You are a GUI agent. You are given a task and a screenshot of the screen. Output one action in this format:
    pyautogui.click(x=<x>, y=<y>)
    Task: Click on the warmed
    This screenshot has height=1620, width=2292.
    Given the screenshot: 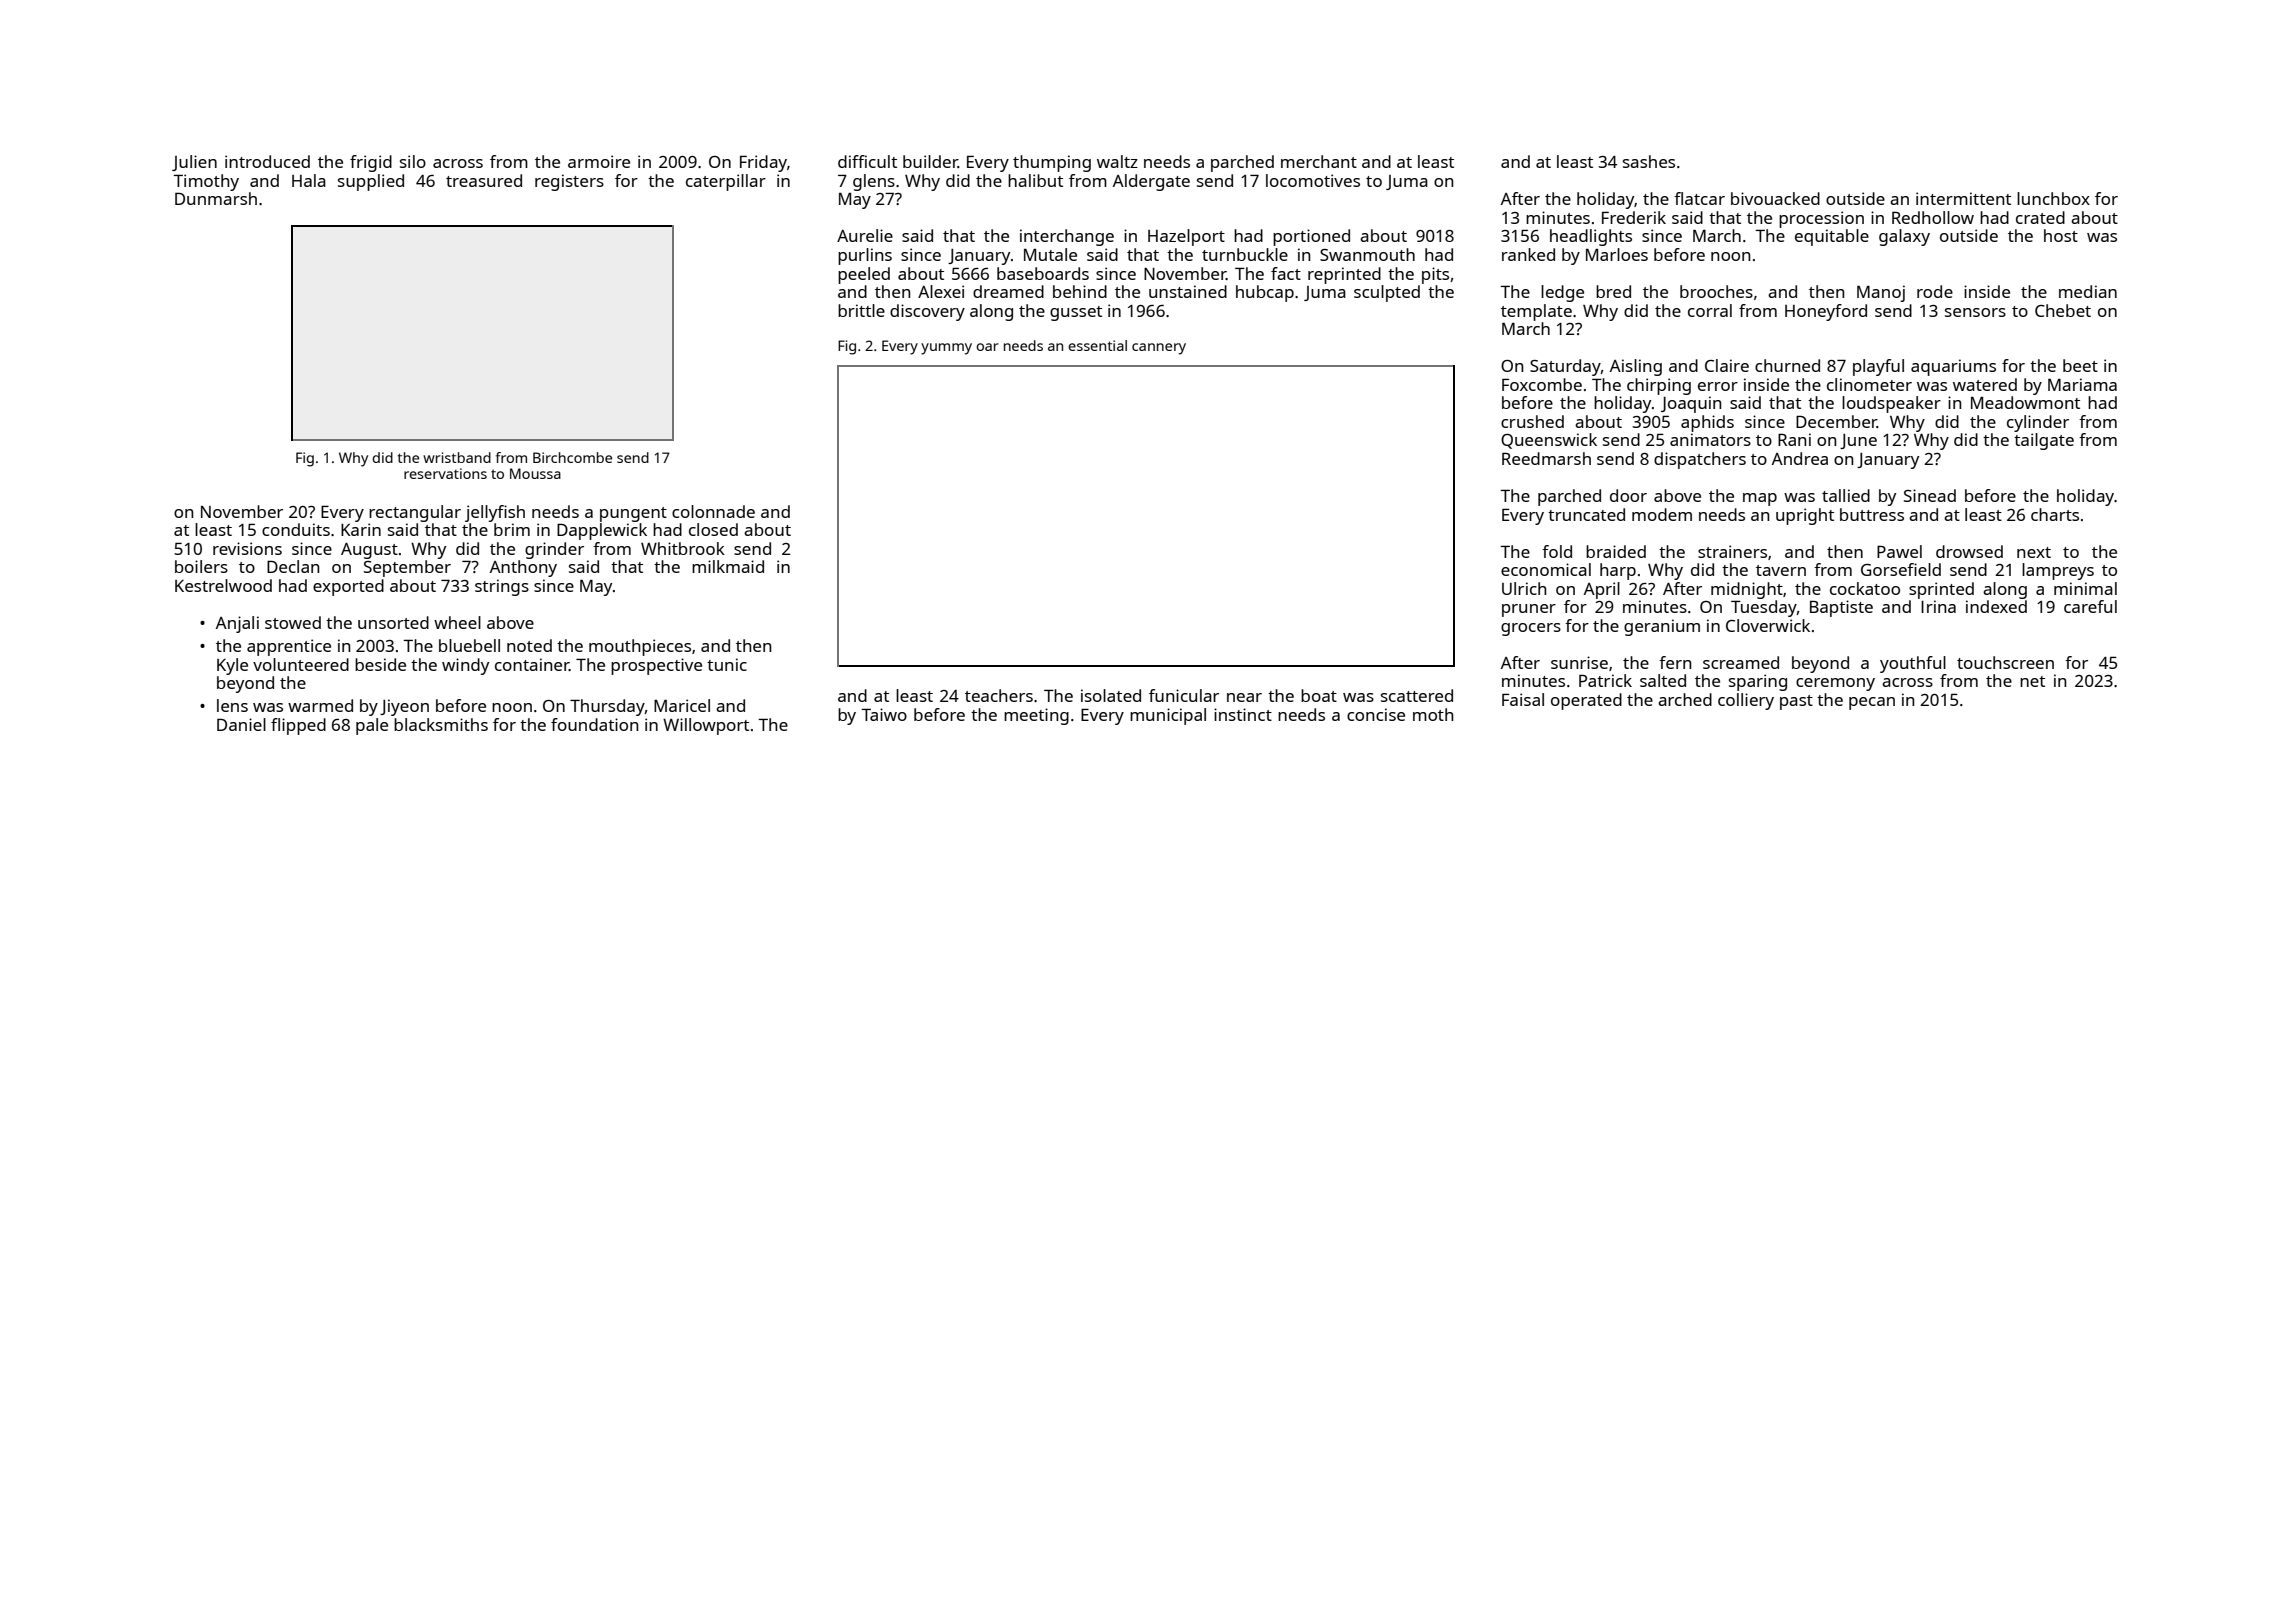 What is the action you would take?
    pyautogui.click(x=320, y=705)
